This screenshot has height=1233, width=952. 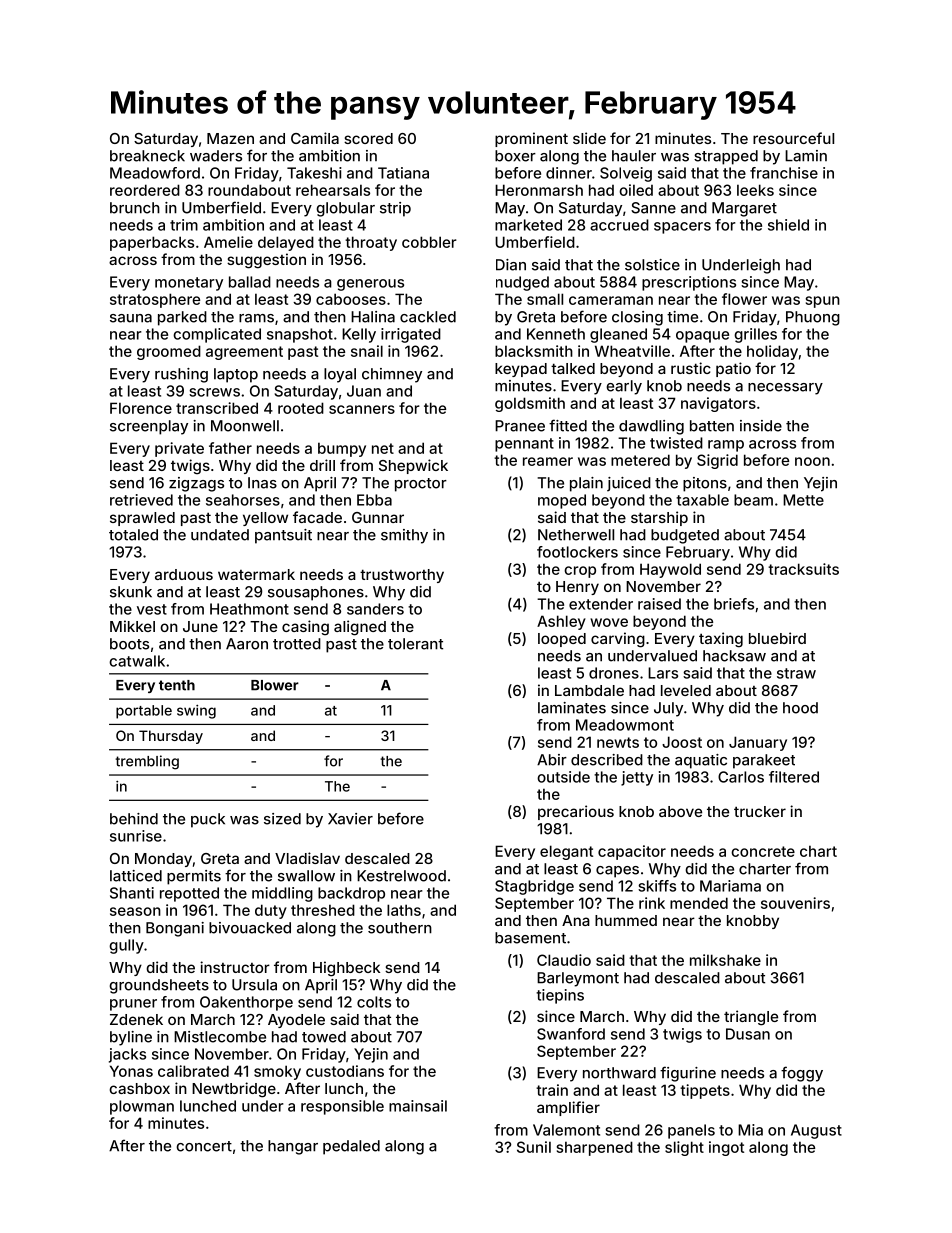 I want to click on Florence, so click(x=141, y=408).
